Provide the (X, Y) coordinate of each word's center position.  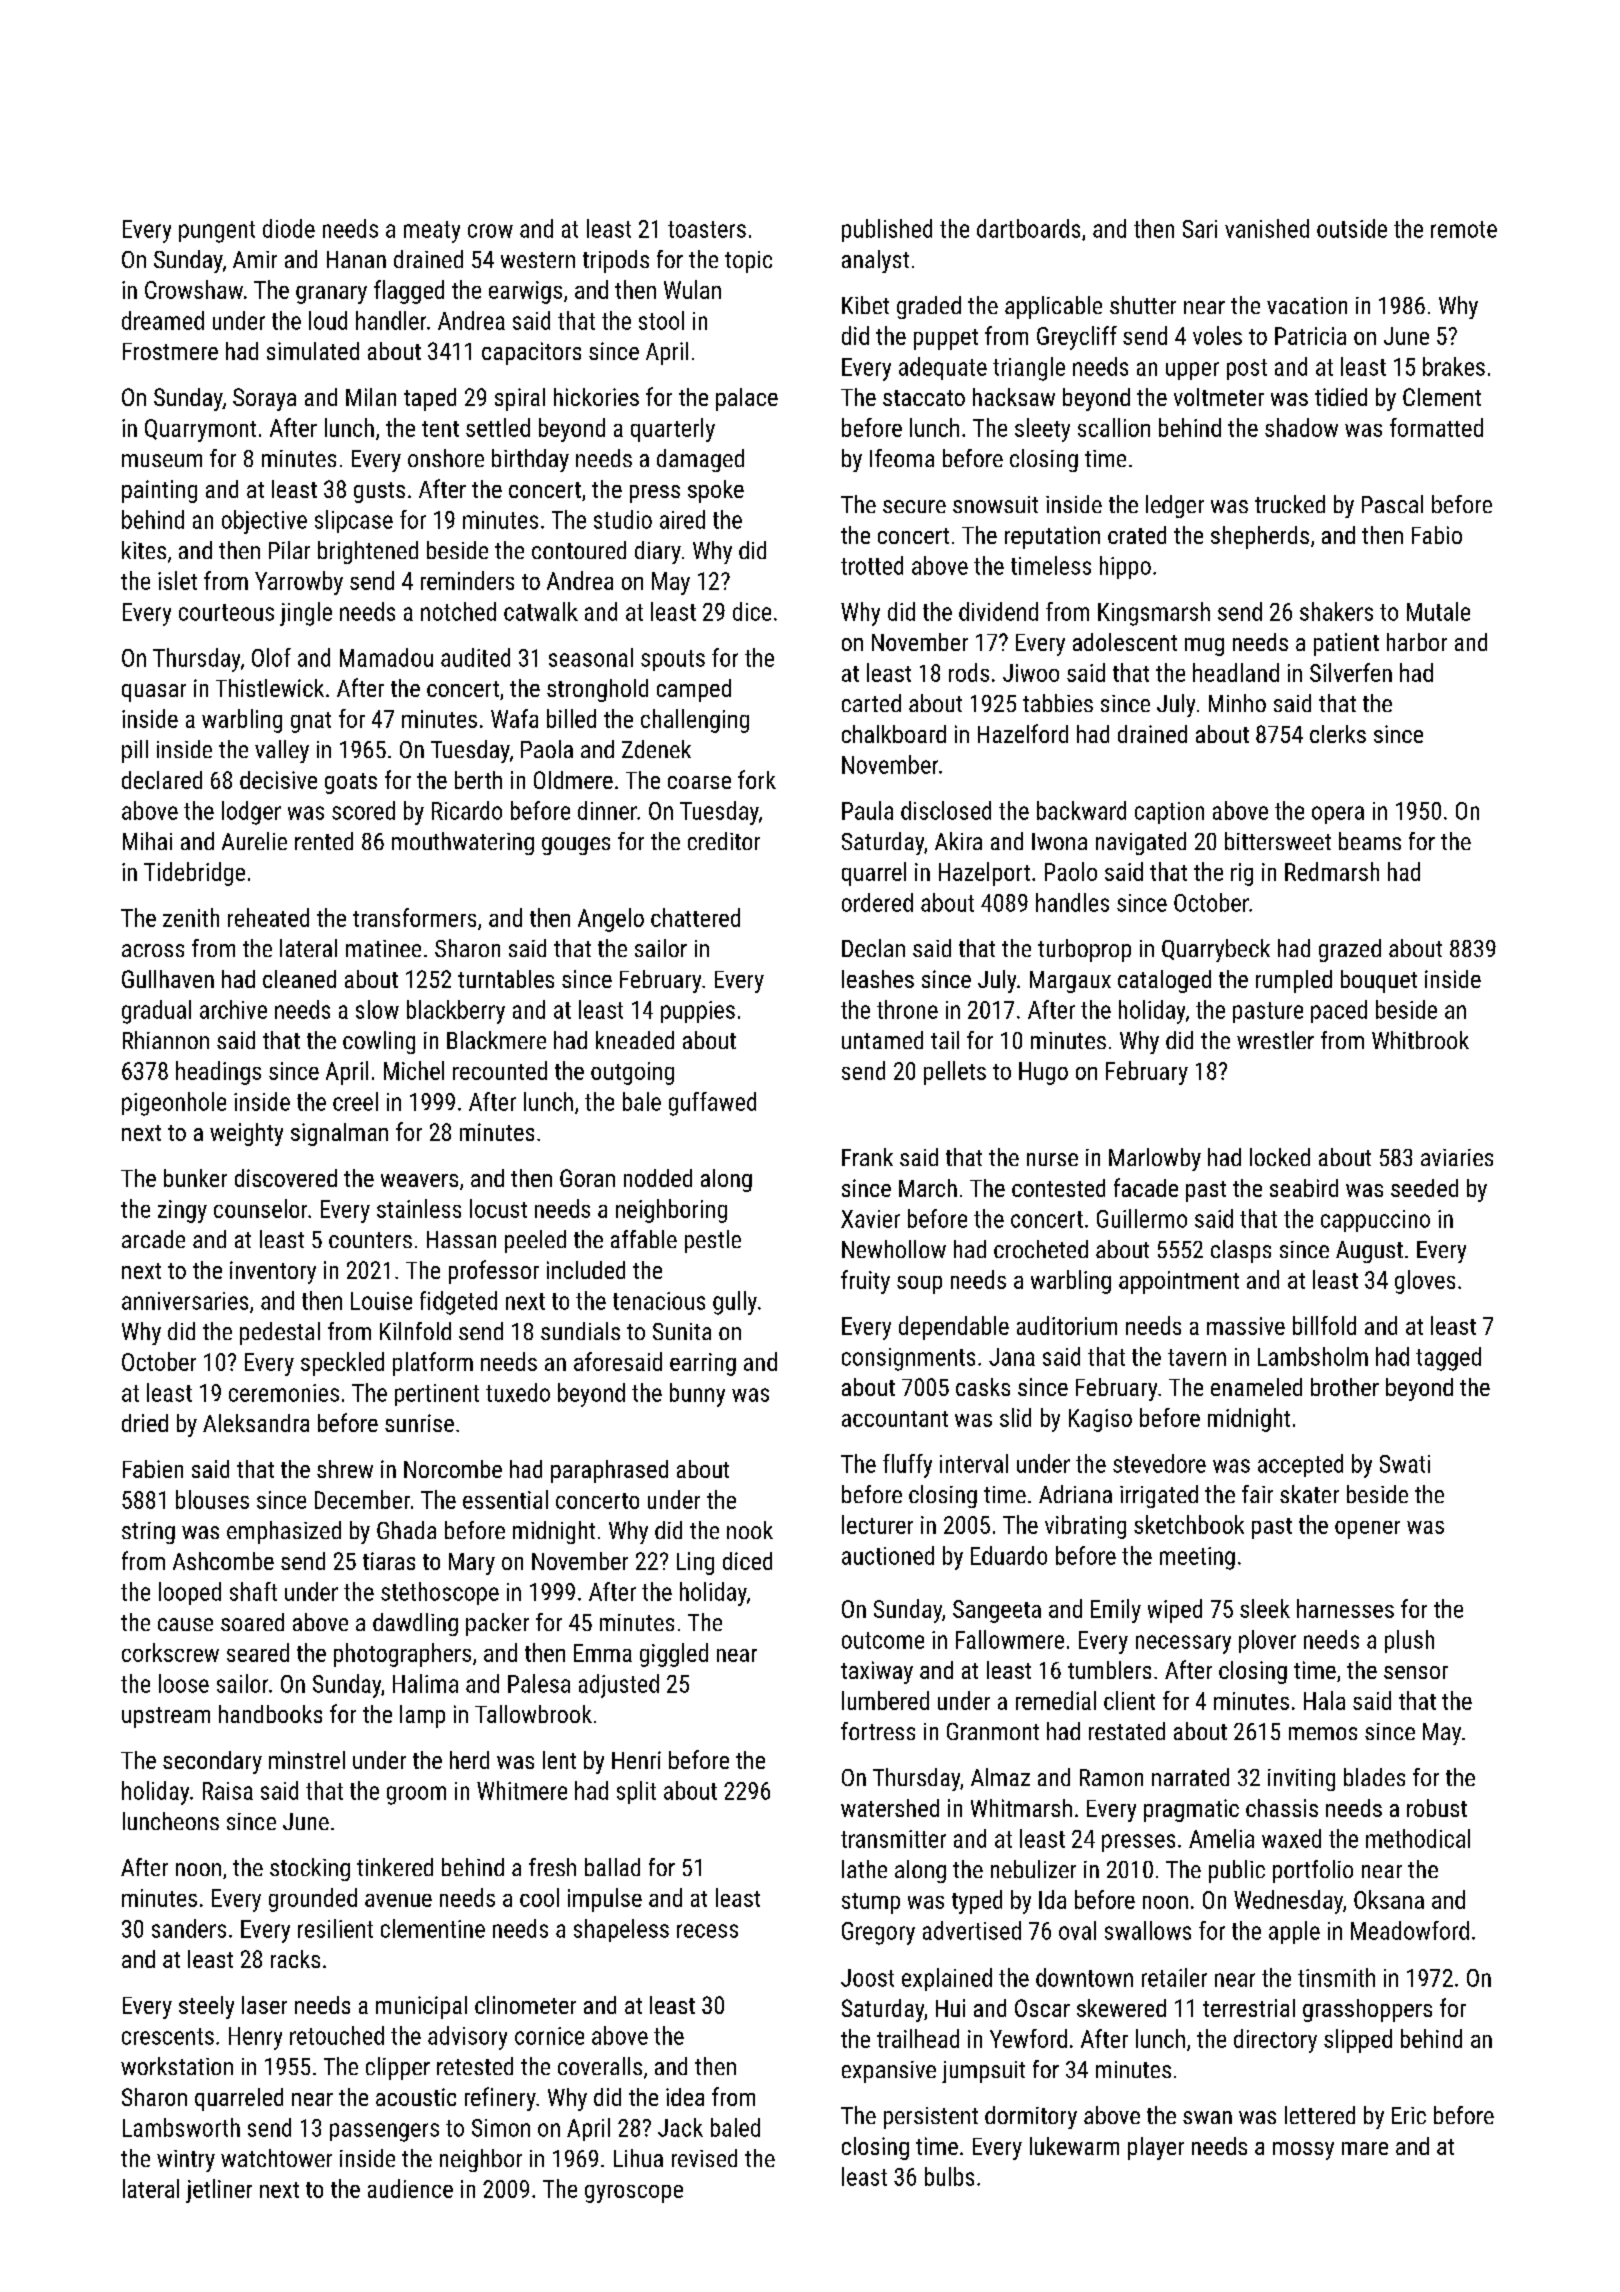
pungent (217, 232)
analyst (875, 261)
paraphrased (609, 1471)
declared (162, 780)
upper (1192, 371)
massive (1246, 1326)
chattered (695, 917)
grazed (1350, 950)
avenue (398, 1900)
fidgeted (458, 1303)
